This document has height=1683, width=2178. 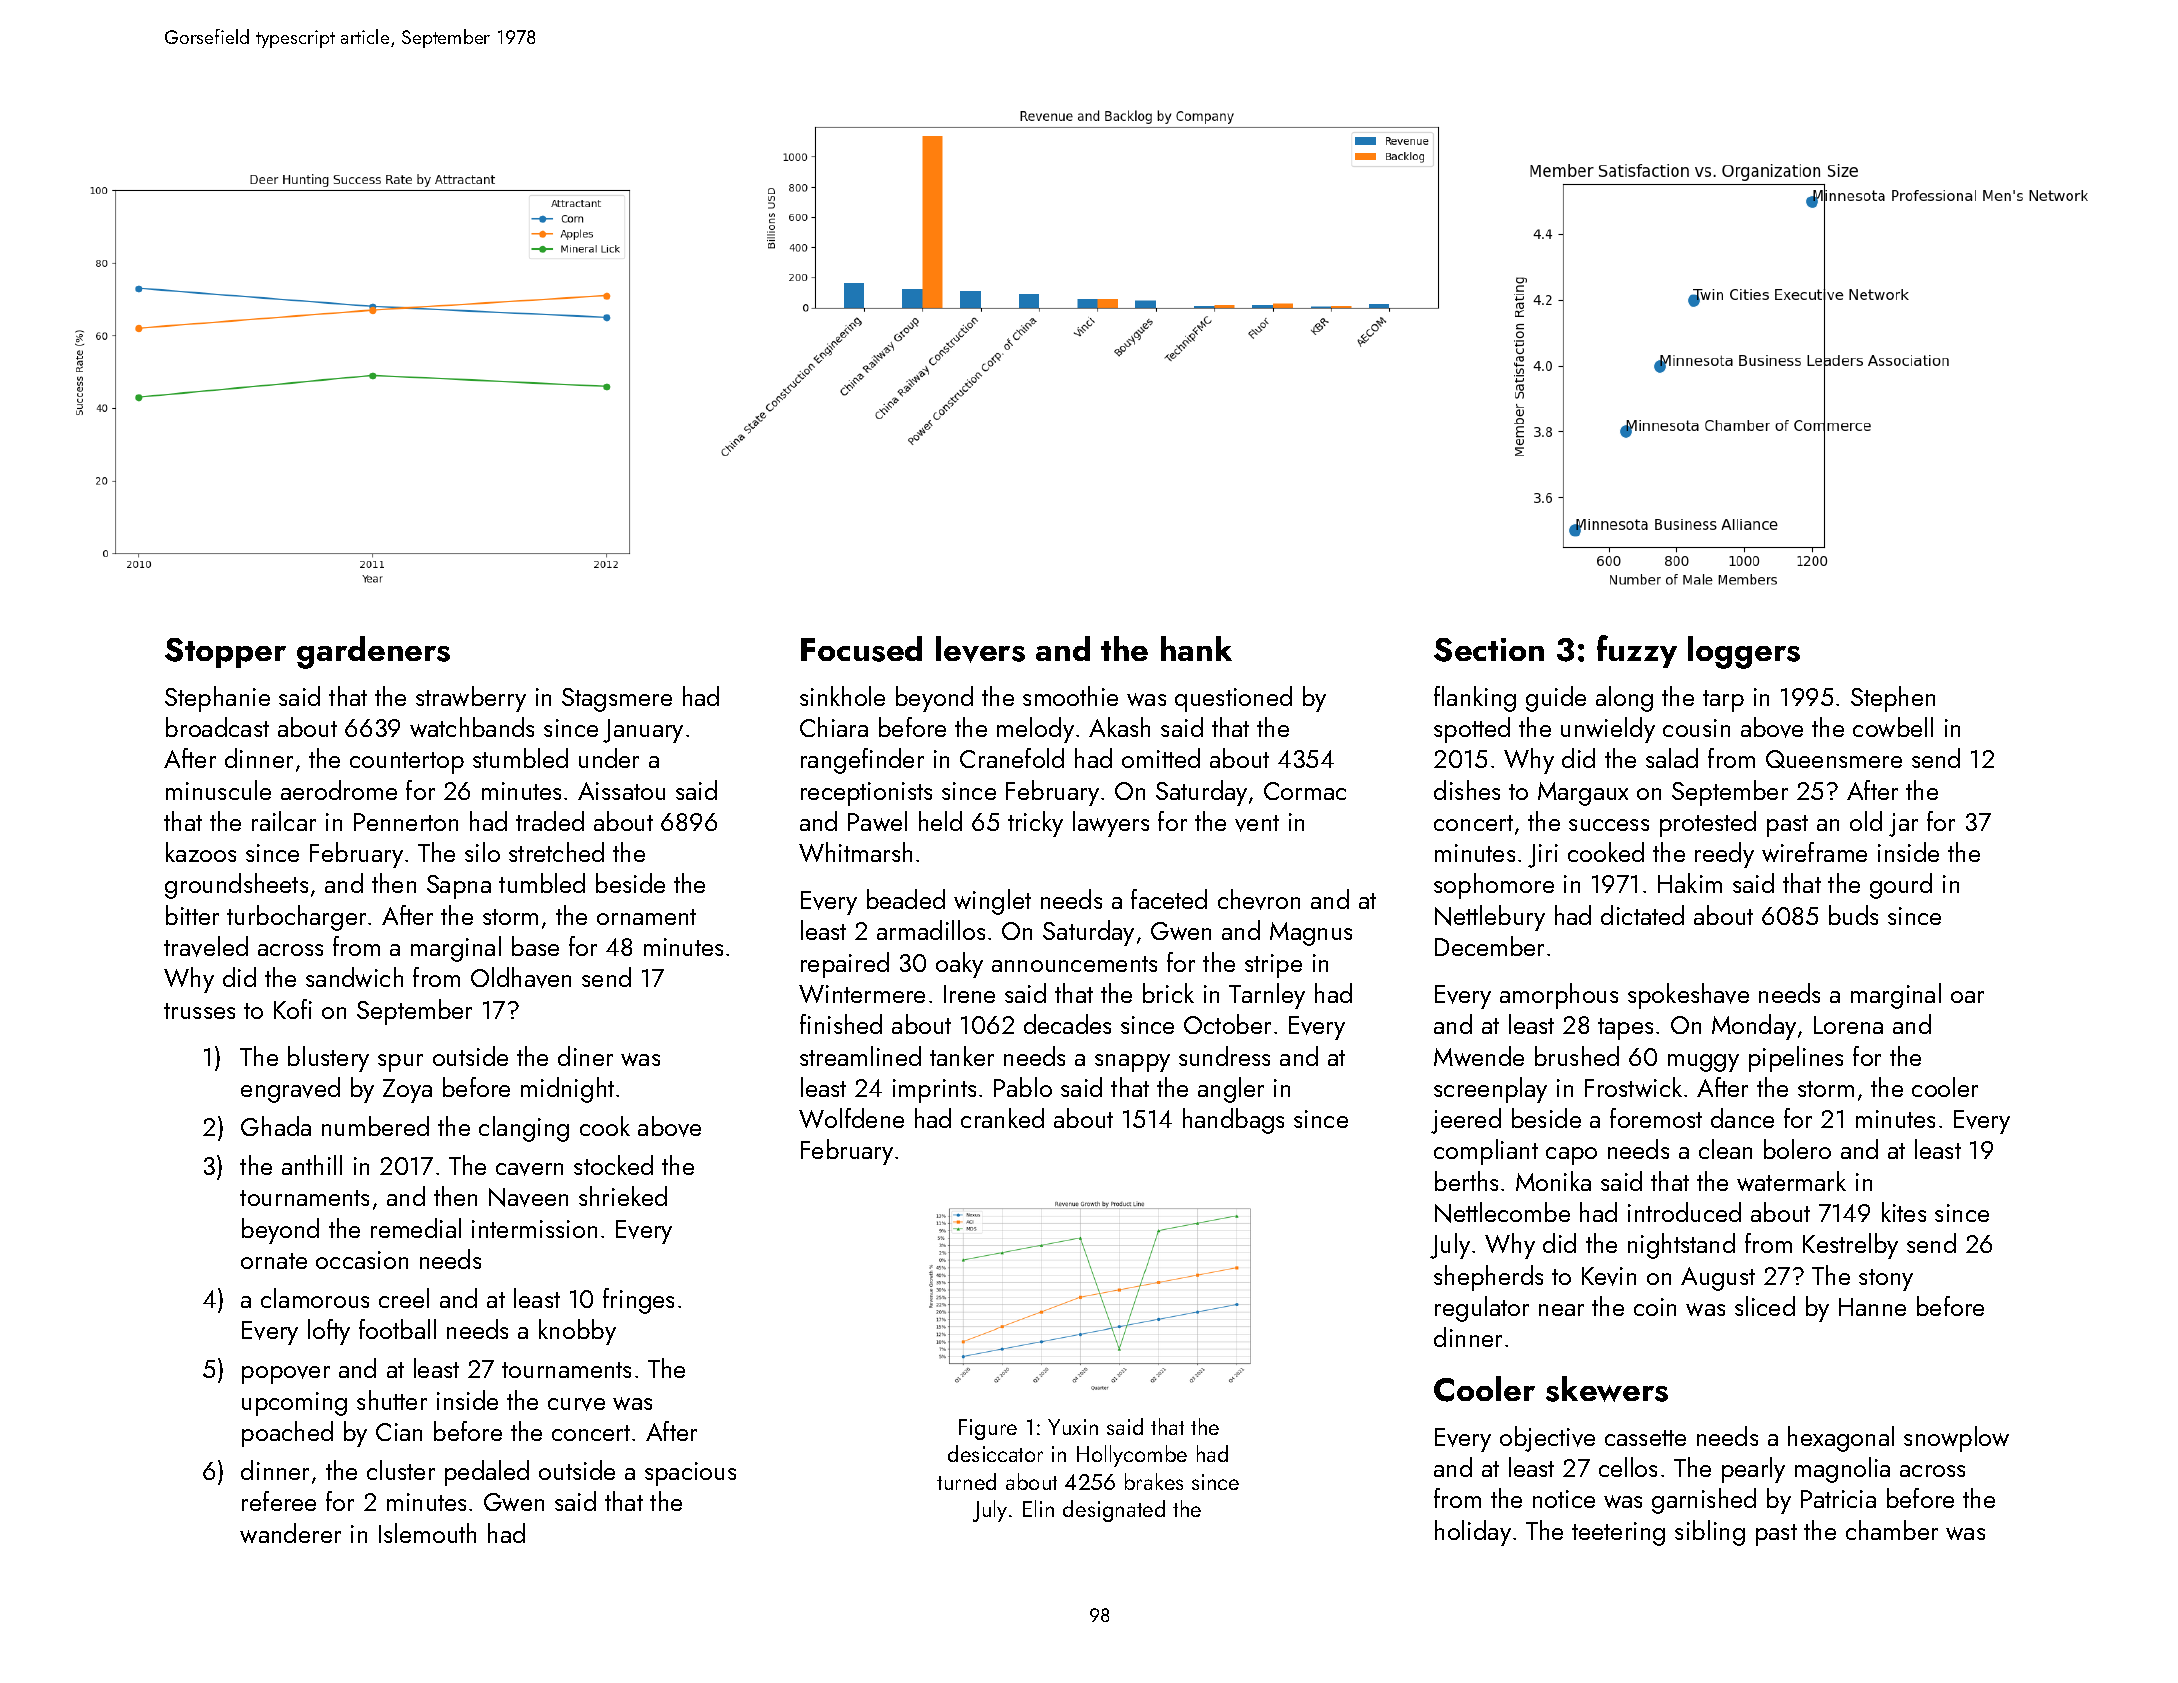 What do you see at coordinates (1070, 696) in the document?
I see `smoothie` at bounding box center [1070, 696].
